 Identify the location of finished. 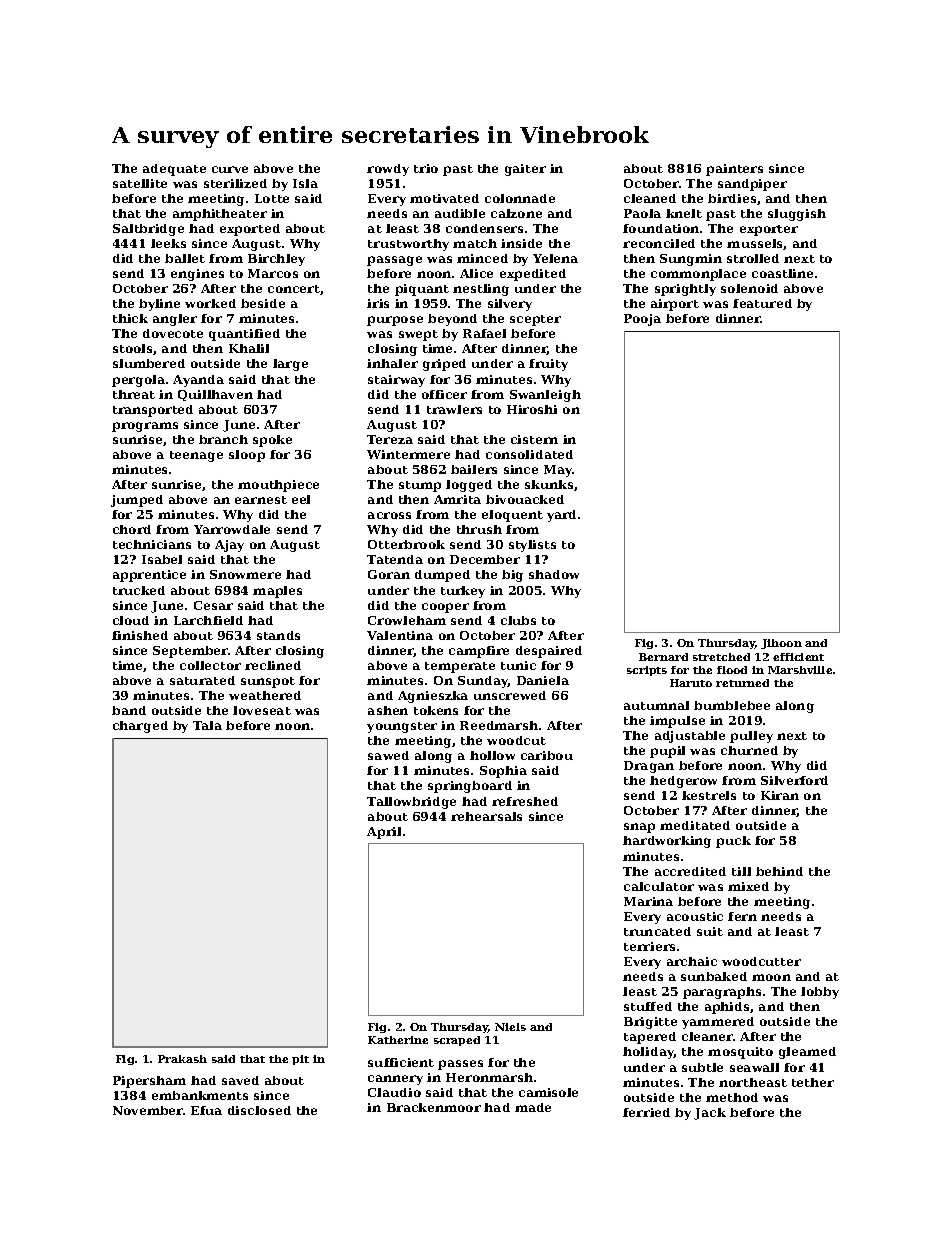
(140, 635).
